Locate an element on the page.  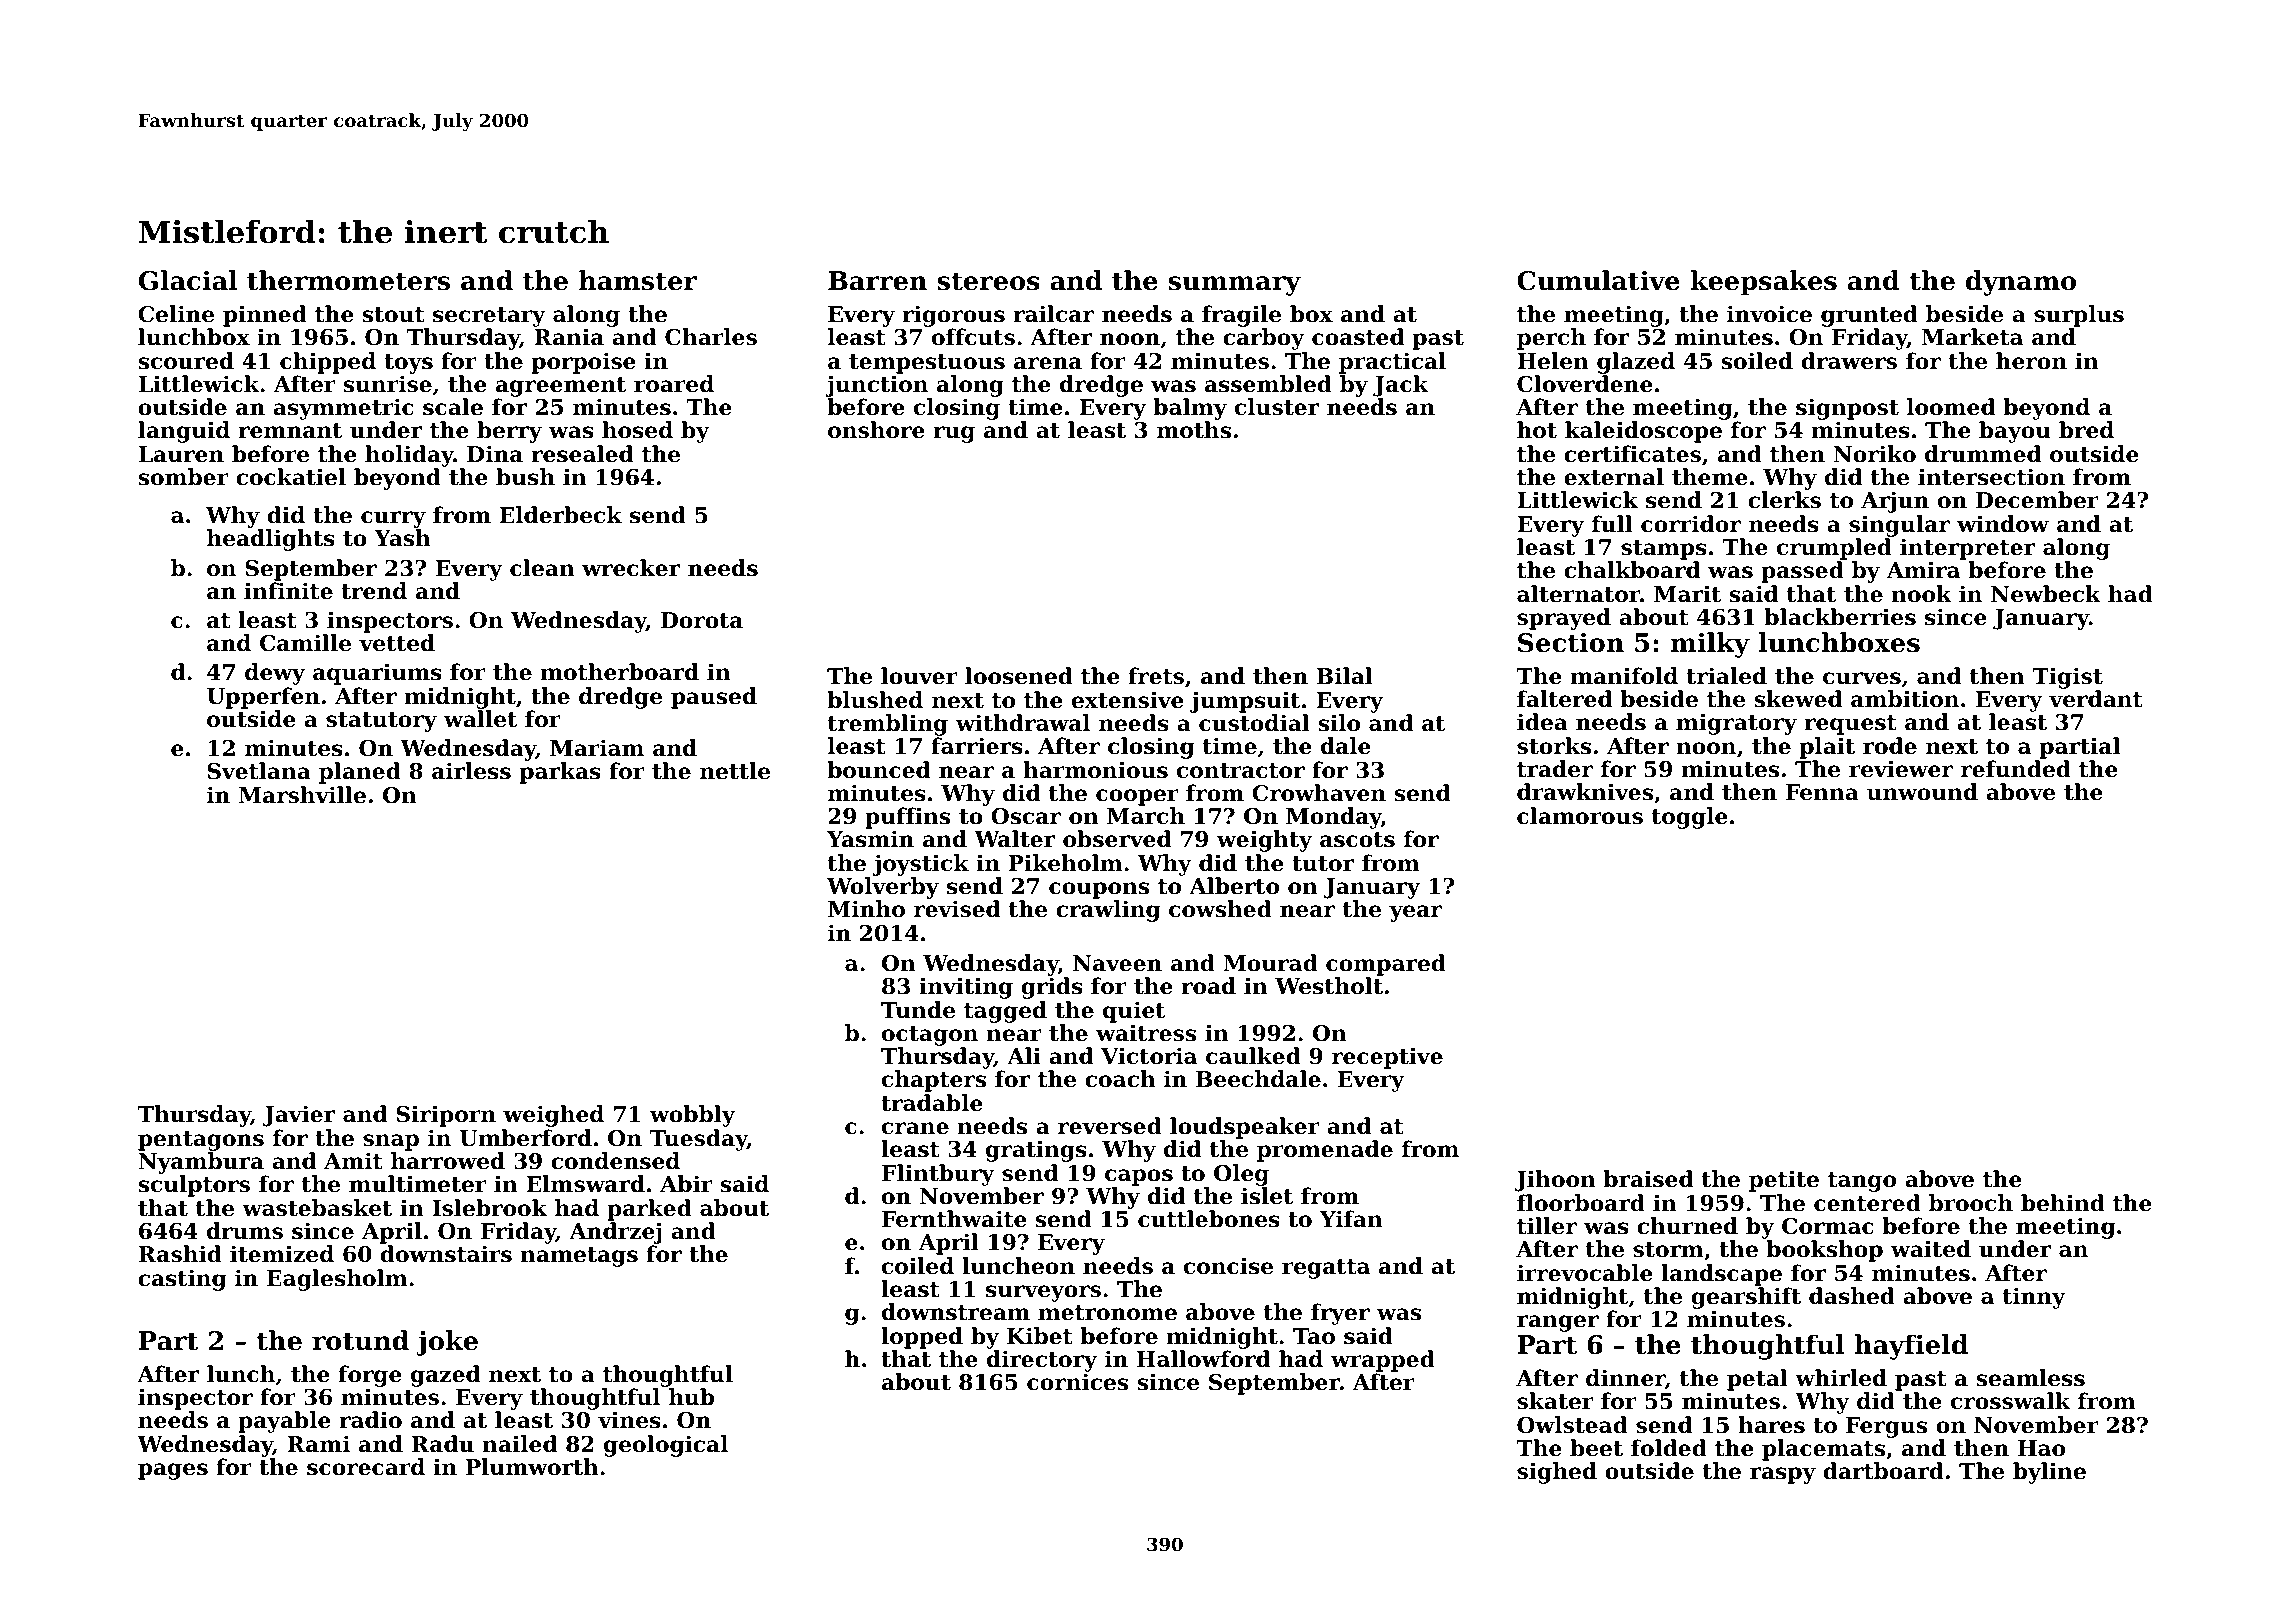
Tunde is located at coordinates (918, 1010).
